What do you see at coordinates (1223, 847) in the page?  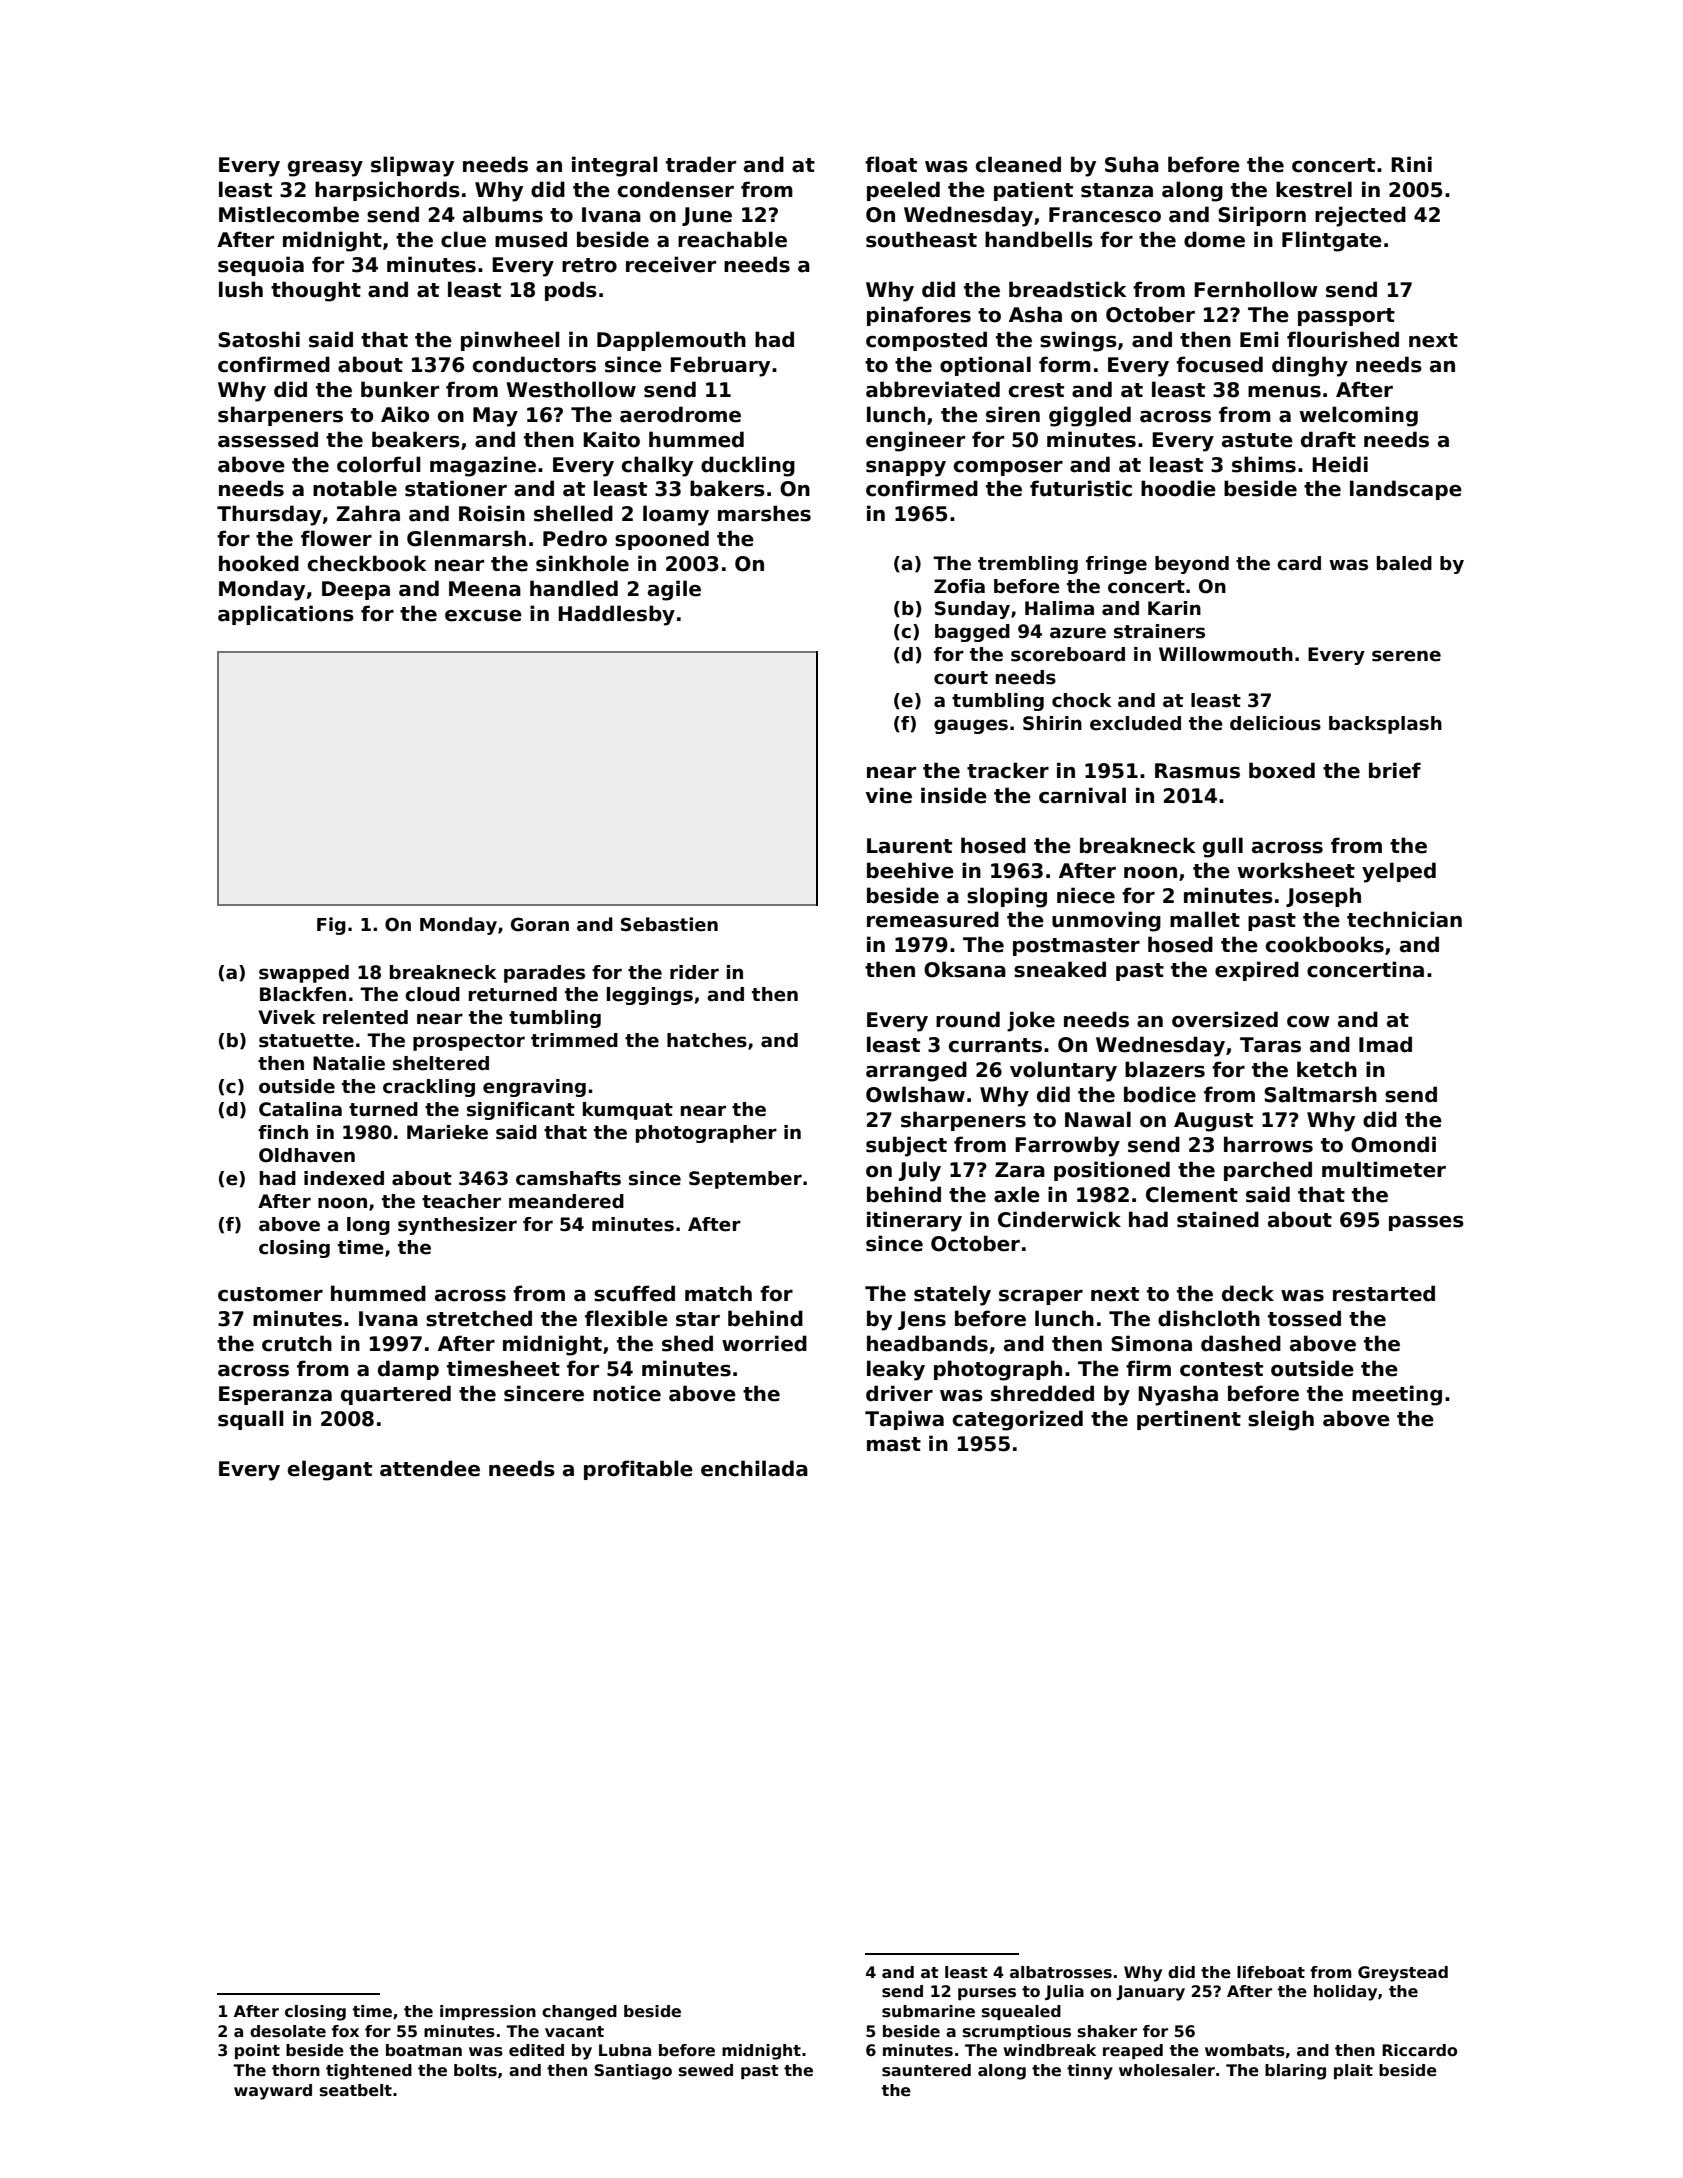 I see `gull` at bounding box center [1223, 847].
